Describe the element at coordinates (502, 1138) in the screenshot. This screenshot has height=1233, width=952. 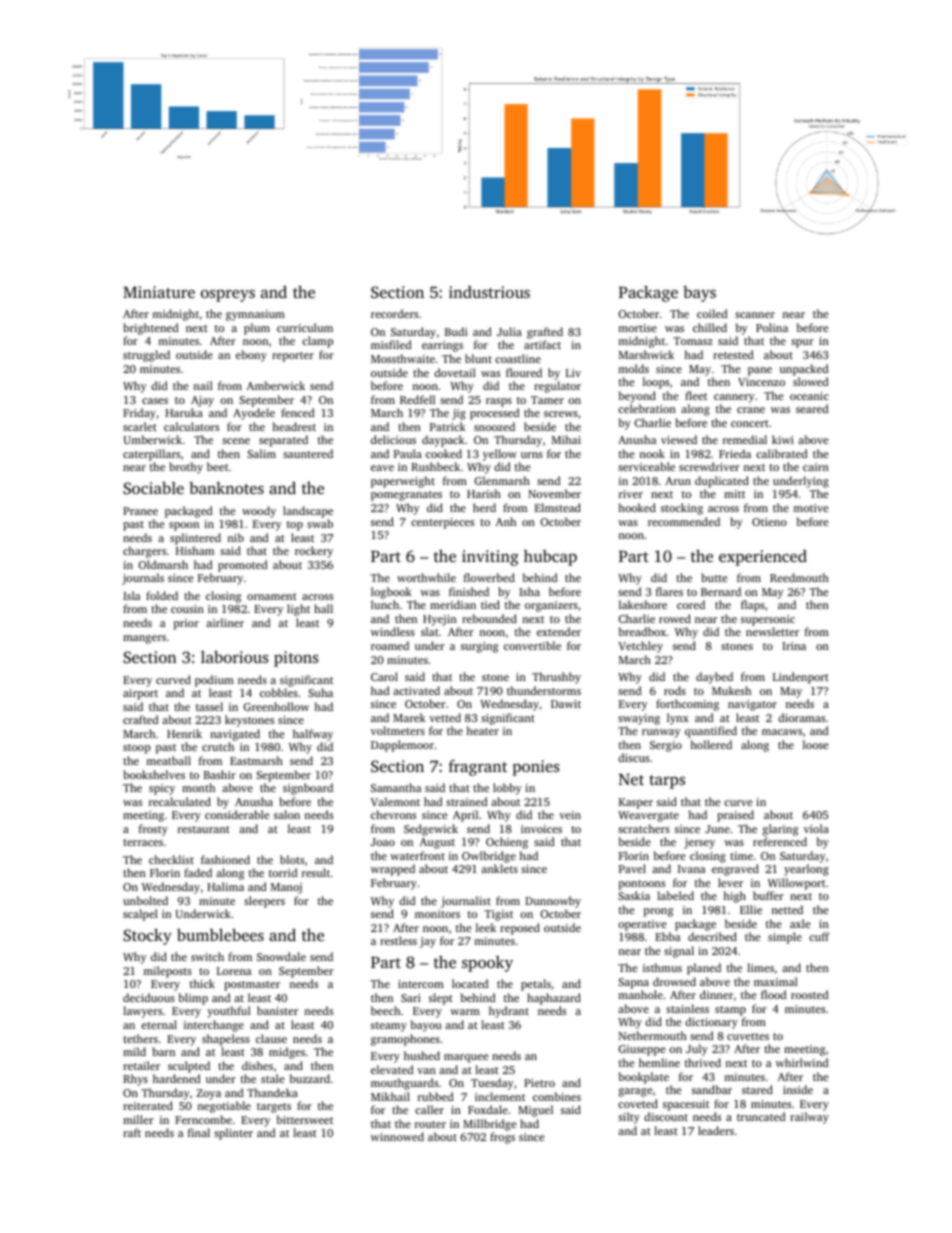
I see `frogs` at that location.
